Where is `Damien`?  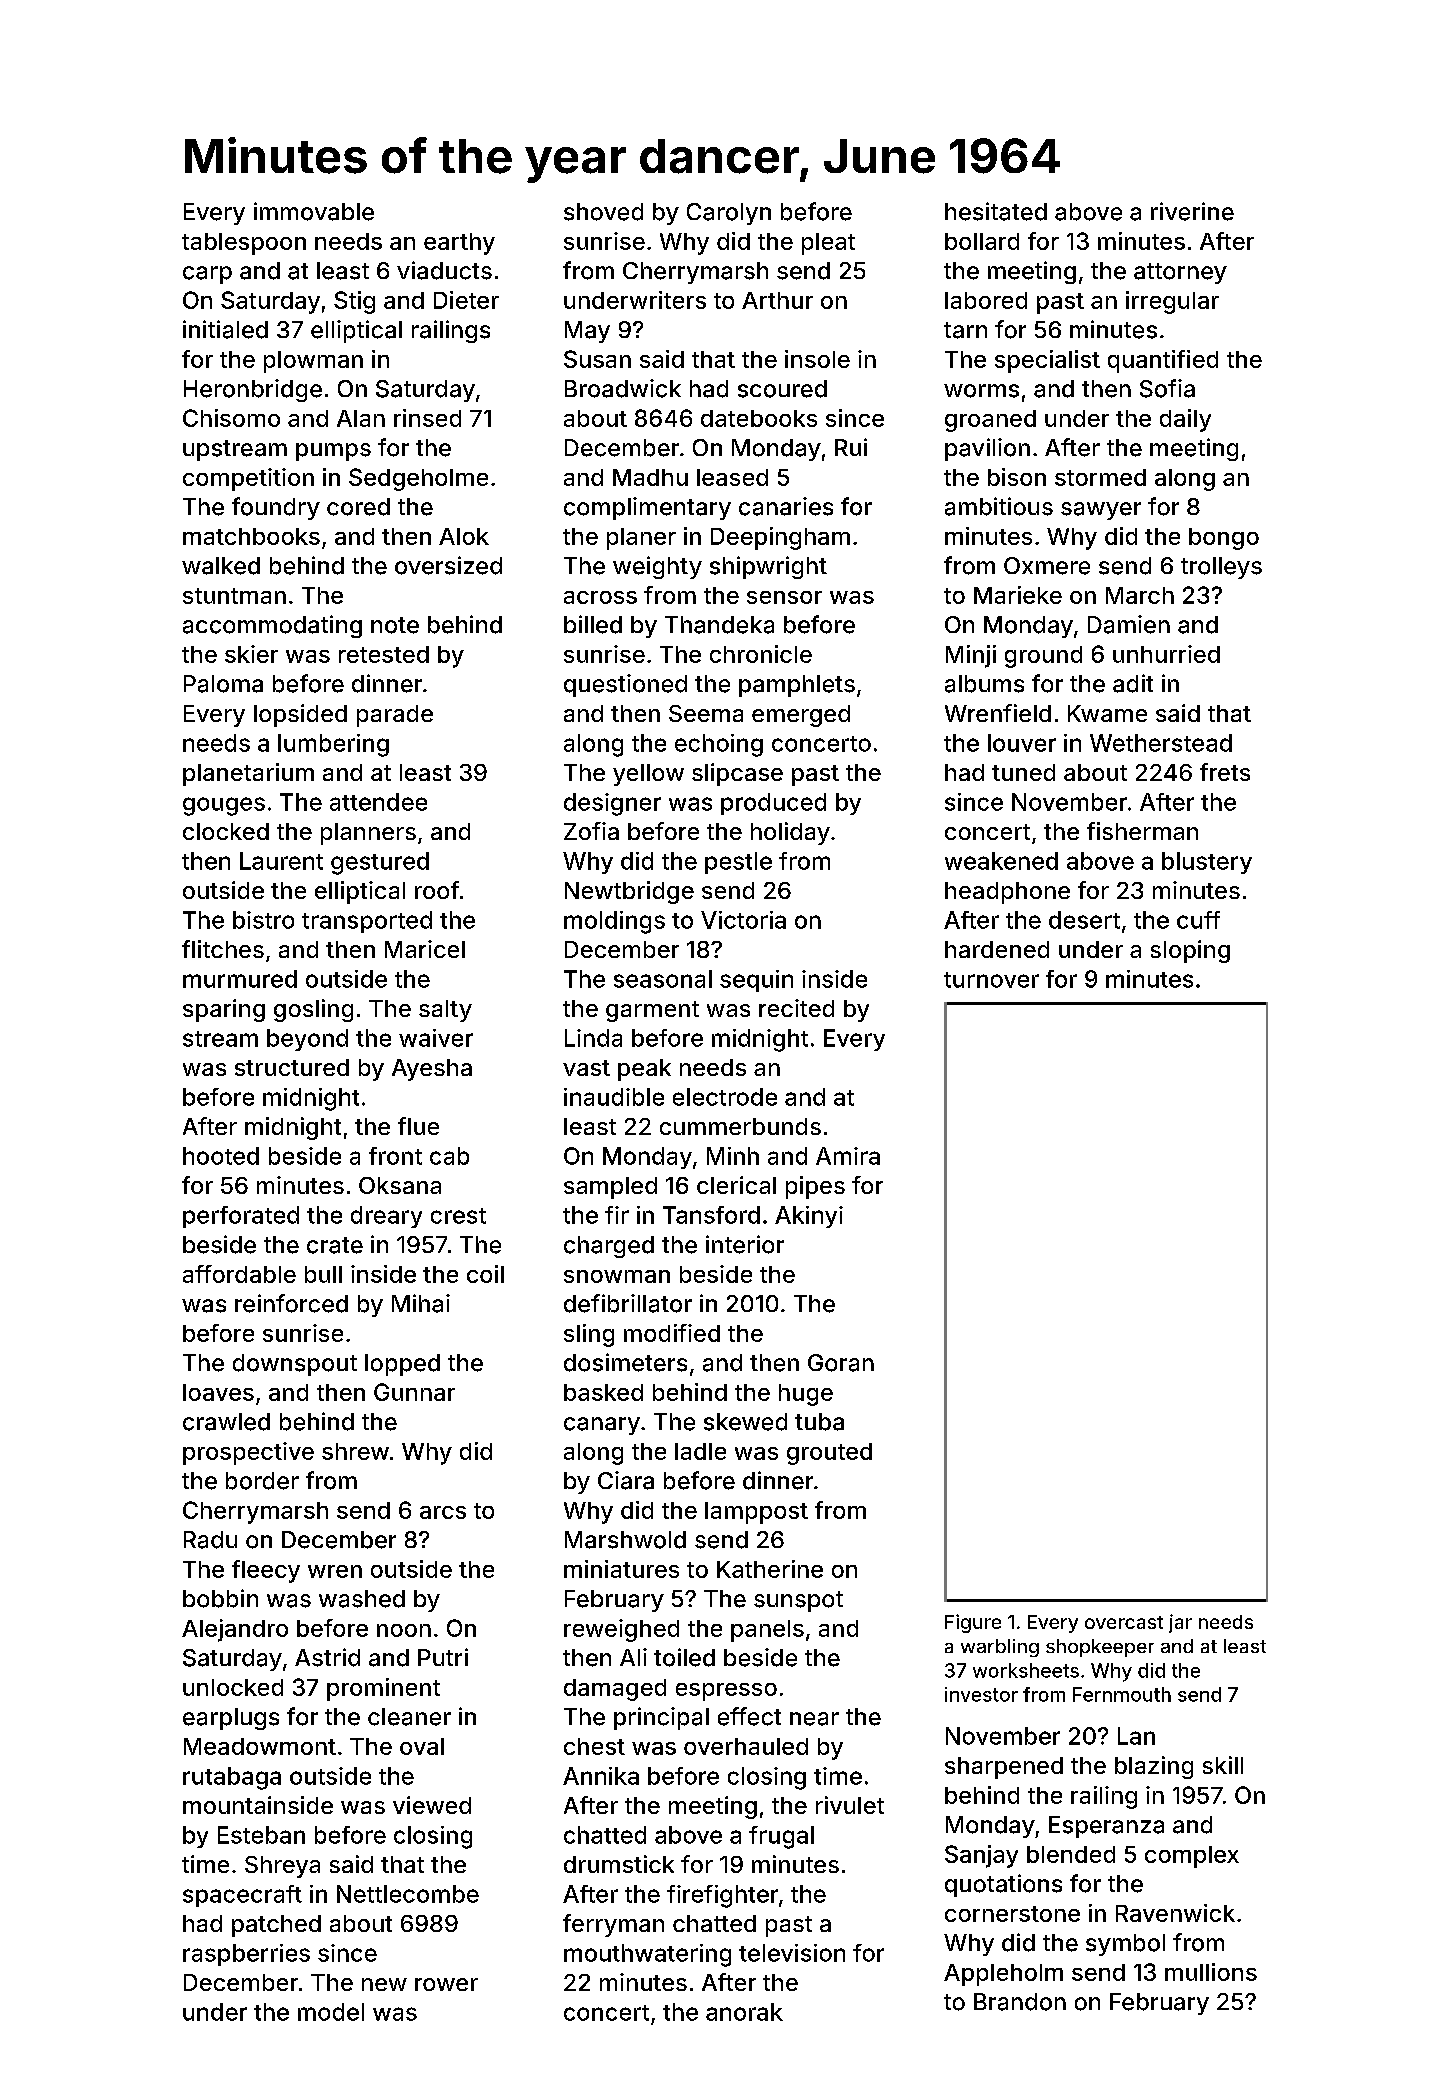
Damien is located at coordinates (1129, 624).
